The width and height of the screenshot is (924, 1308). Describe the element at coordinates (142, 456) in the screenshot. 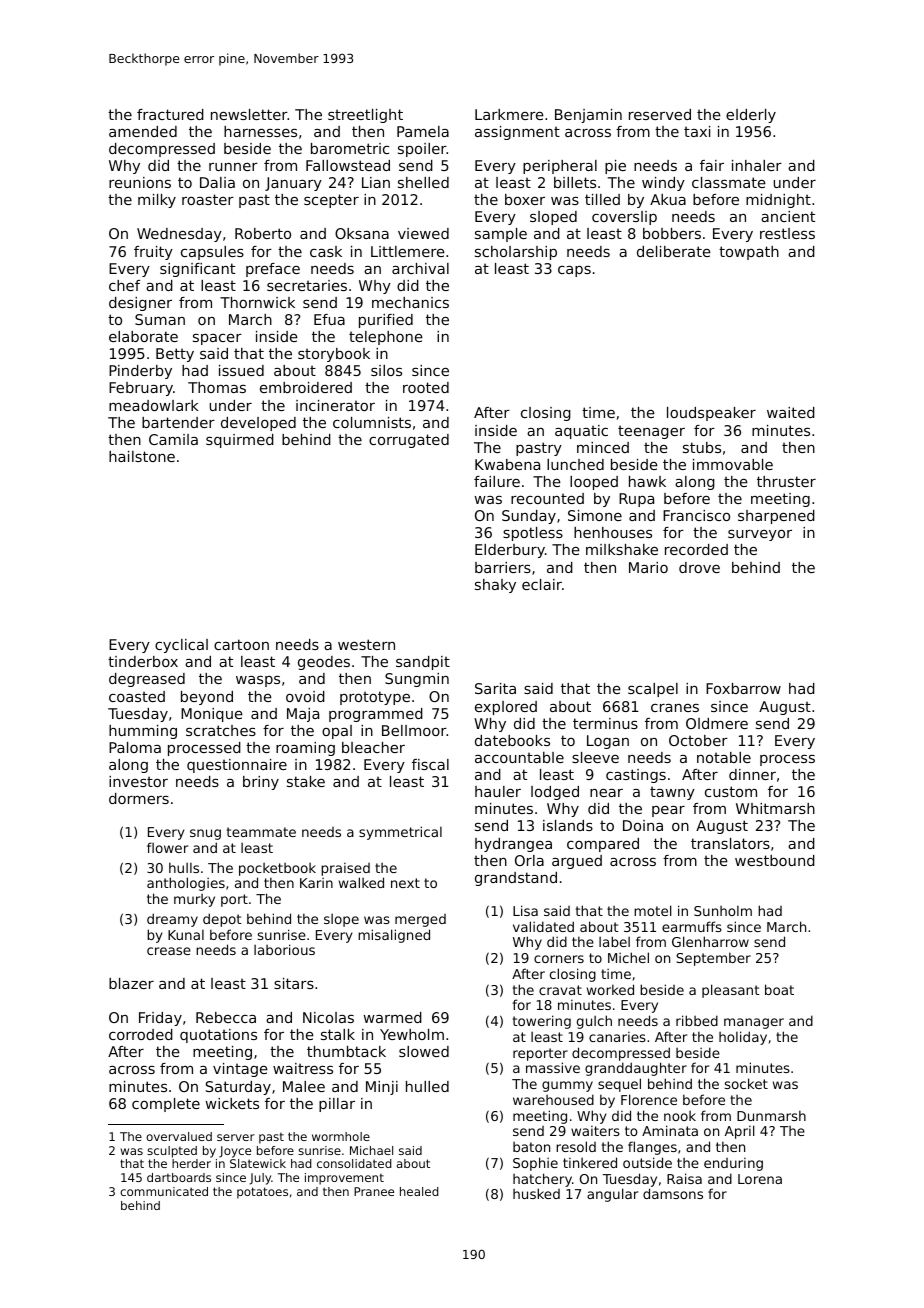

I see `hailstone` at that location.
